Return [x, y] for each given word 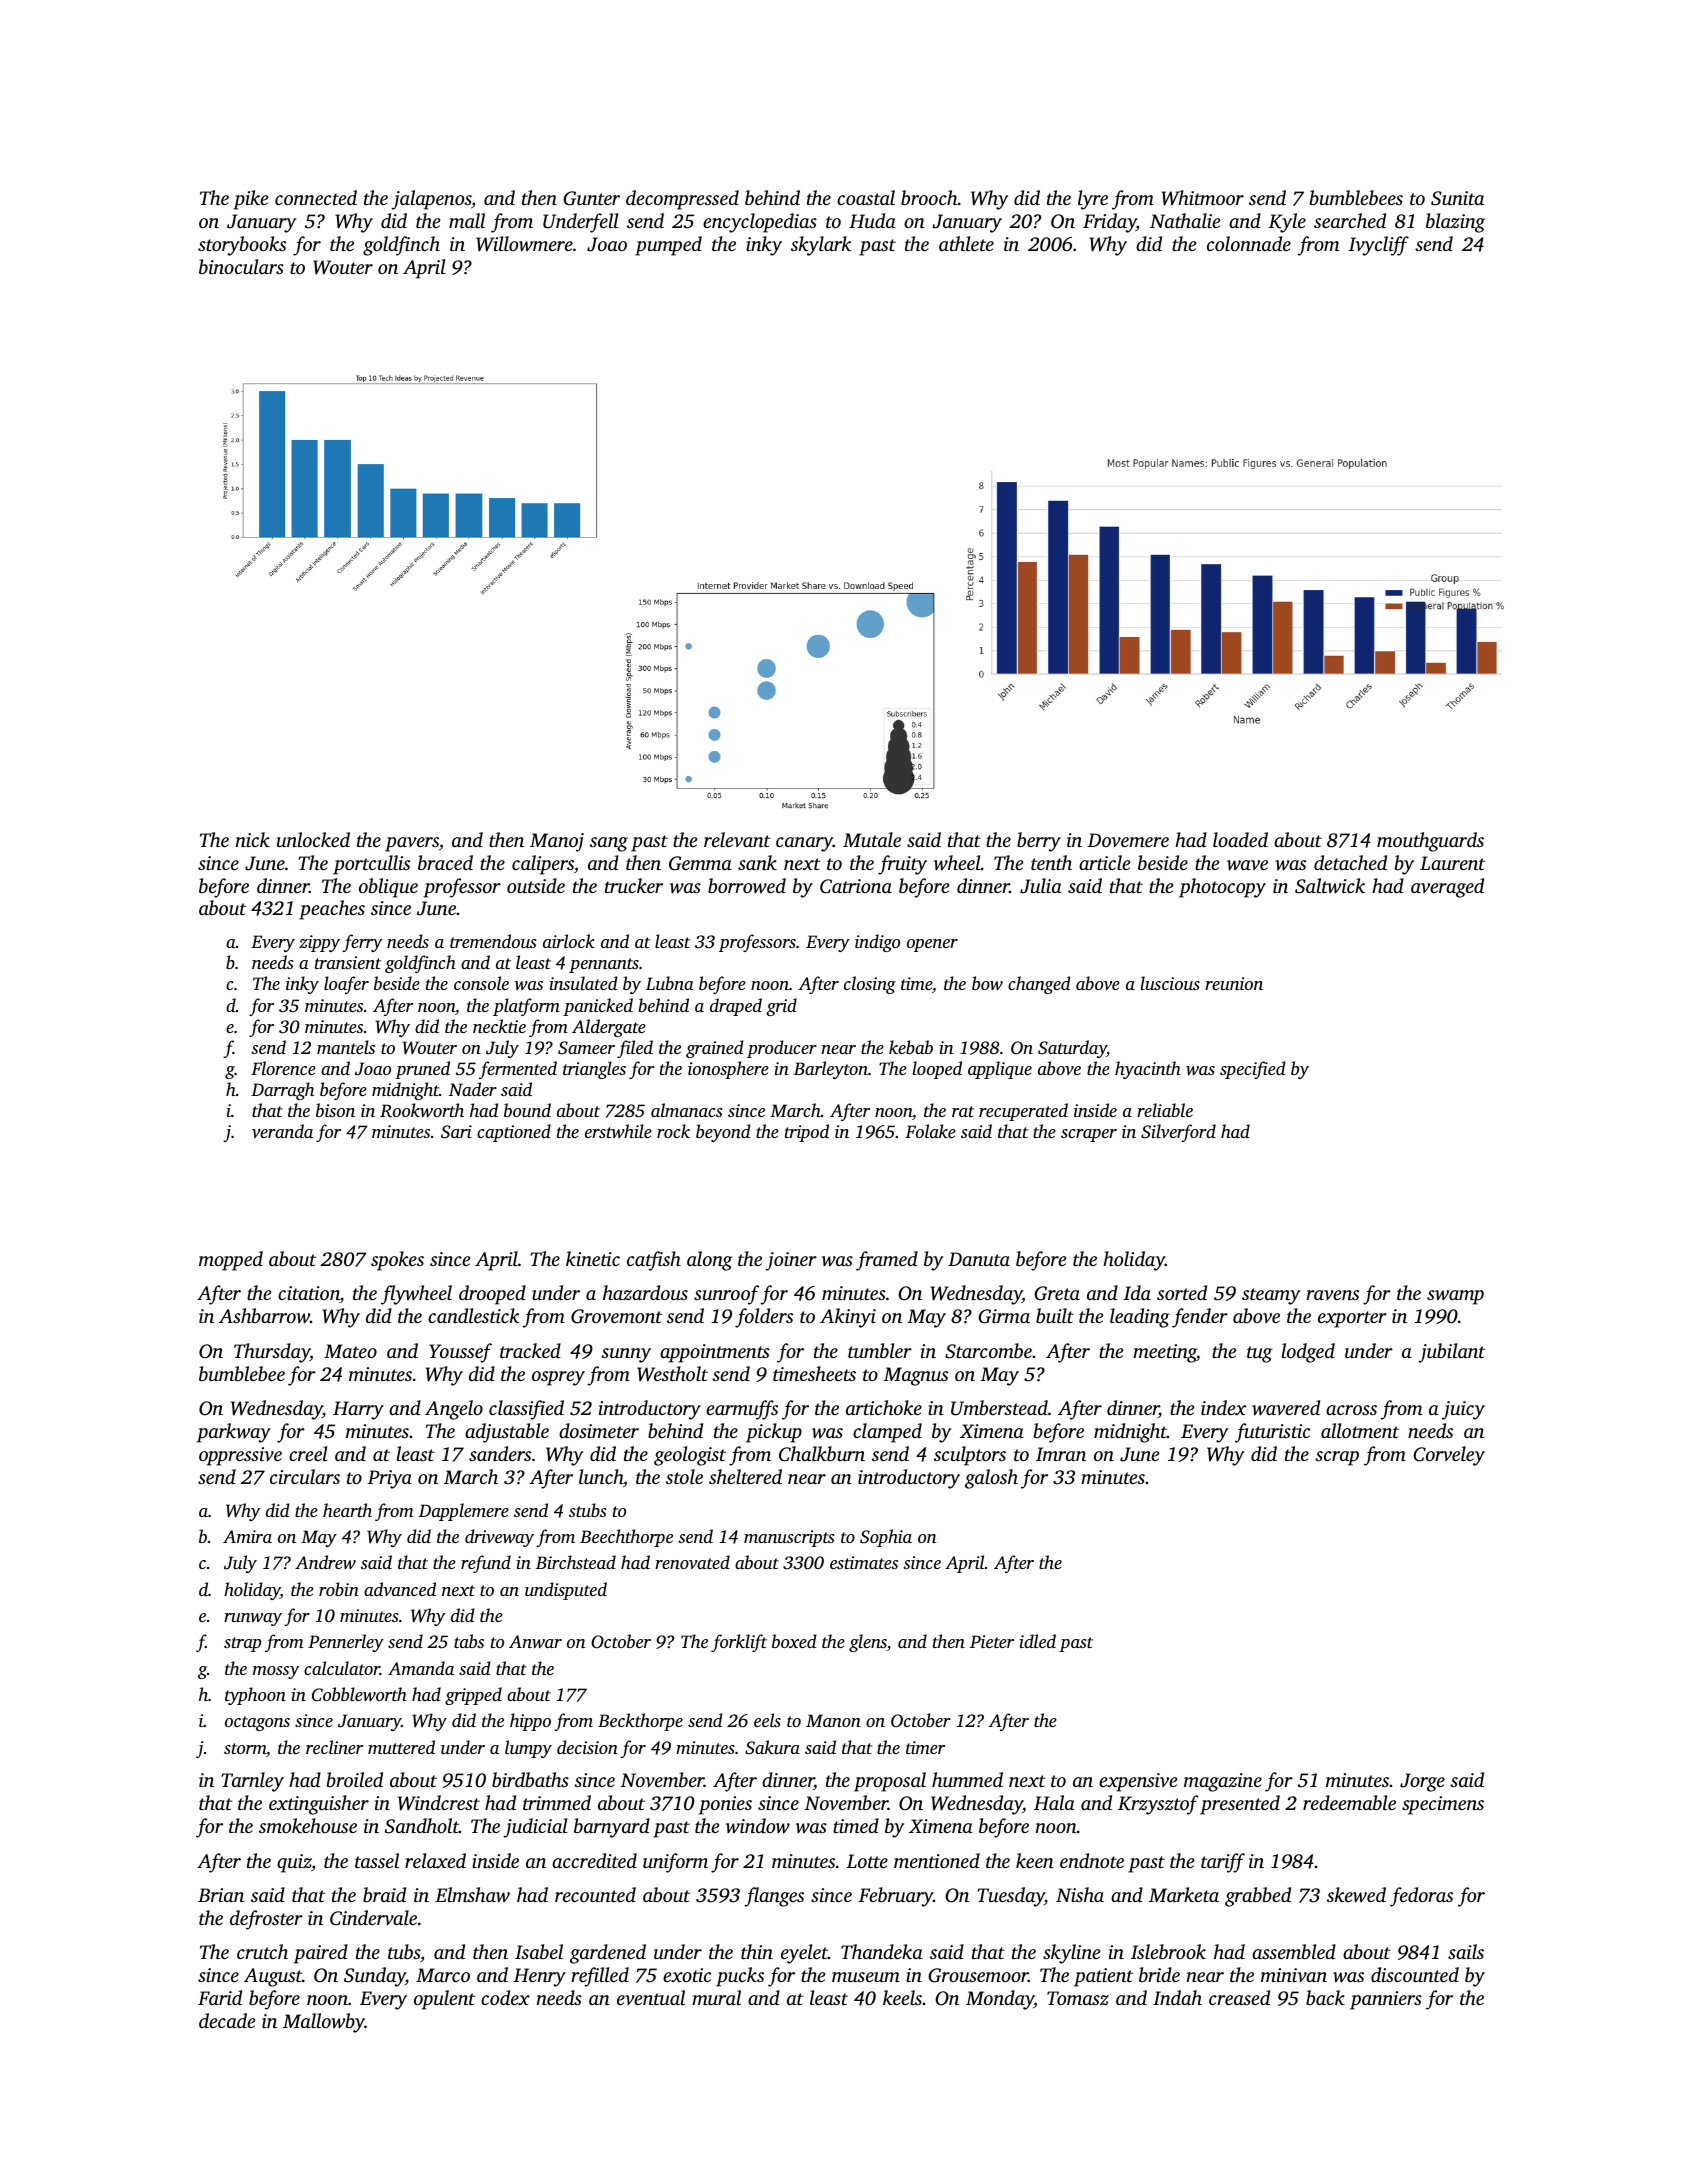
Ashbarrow [264, 1315]
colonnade [1249, 243]
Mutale [872, 839]
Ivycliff [1378, 246]
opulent [444, 2000]
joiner [791, 1261]
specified [1253, 1070]
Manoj [557, 842]
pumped [668, 246]
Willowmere [524, 244]
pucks [740, 1977]
